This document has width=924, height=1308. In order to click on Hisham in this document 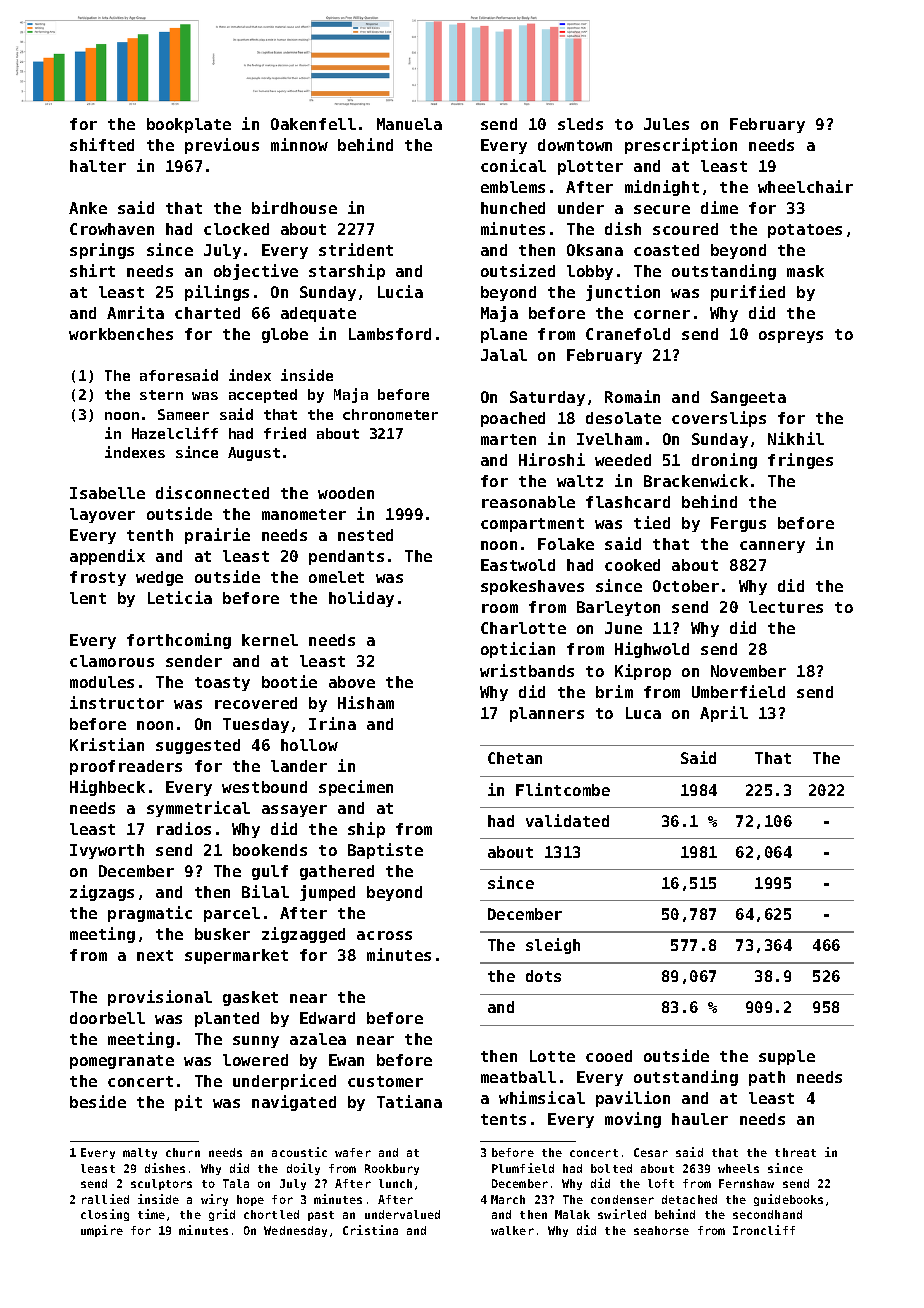, I will do `click(366, 702)`.
